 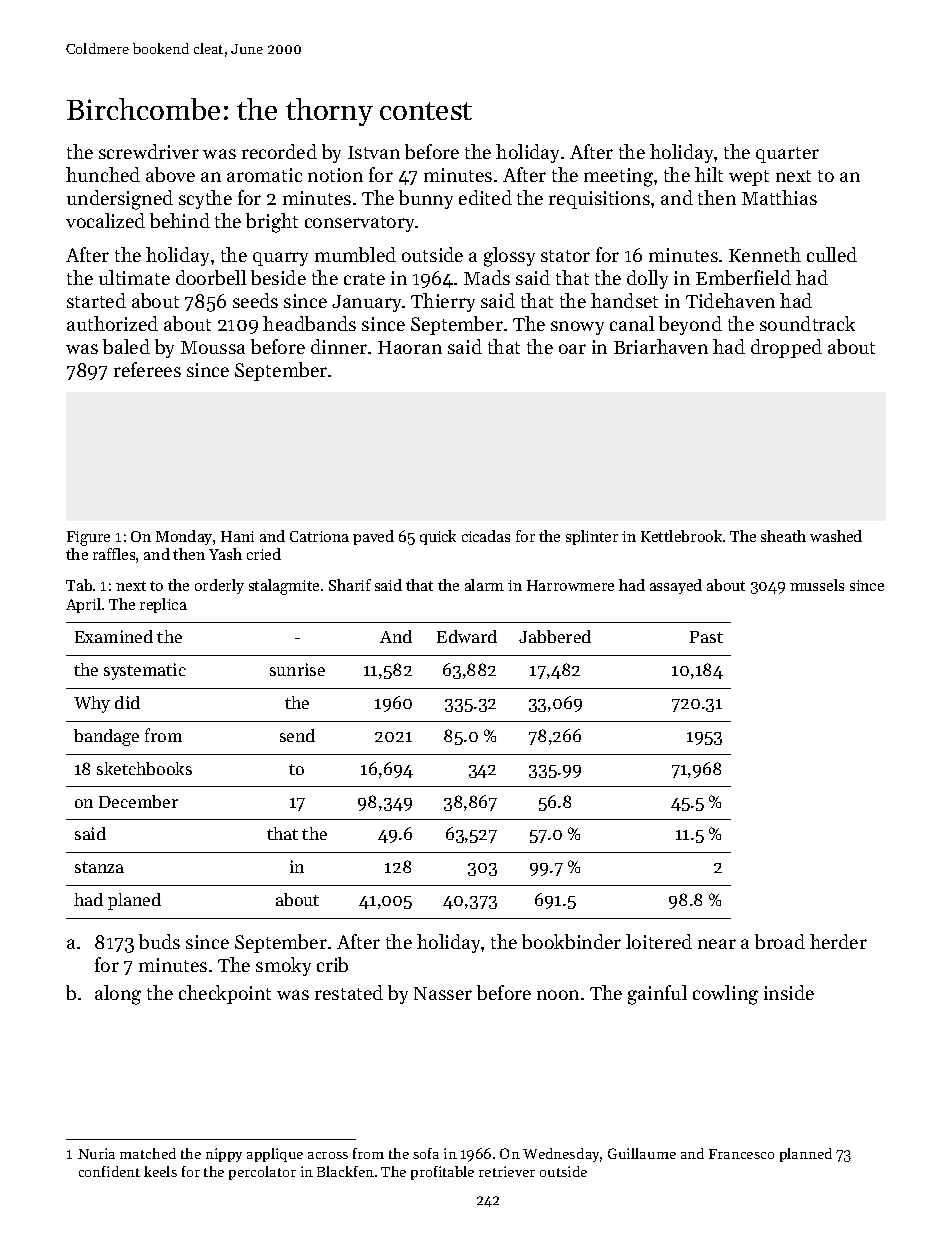 What do you see at coordinates (149, 151) in the document?
I see `screwdriver` at bounding box center [149, 151].
